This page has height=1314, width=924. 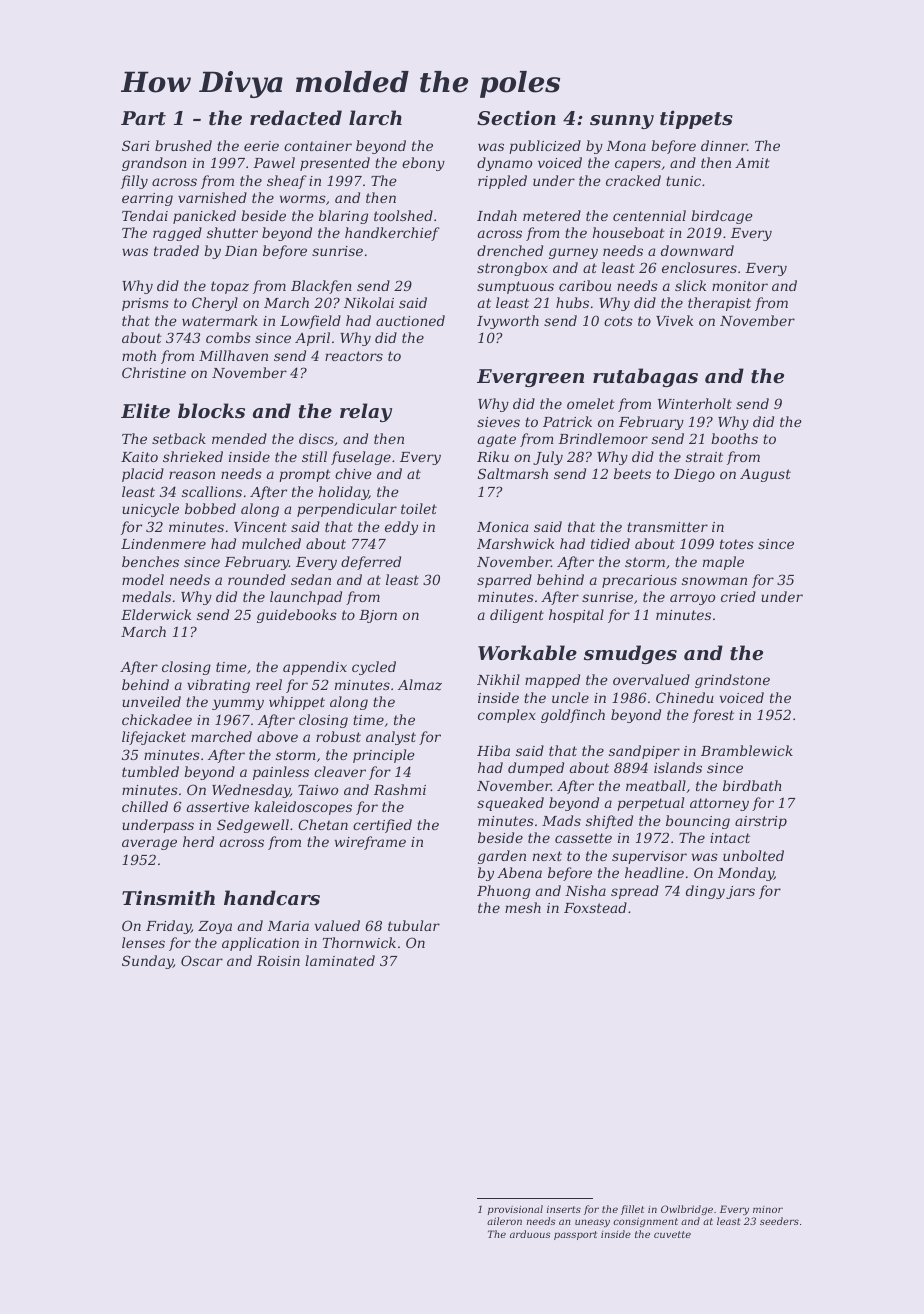 I want to click on Hiba, so click(x=493, y=750).
